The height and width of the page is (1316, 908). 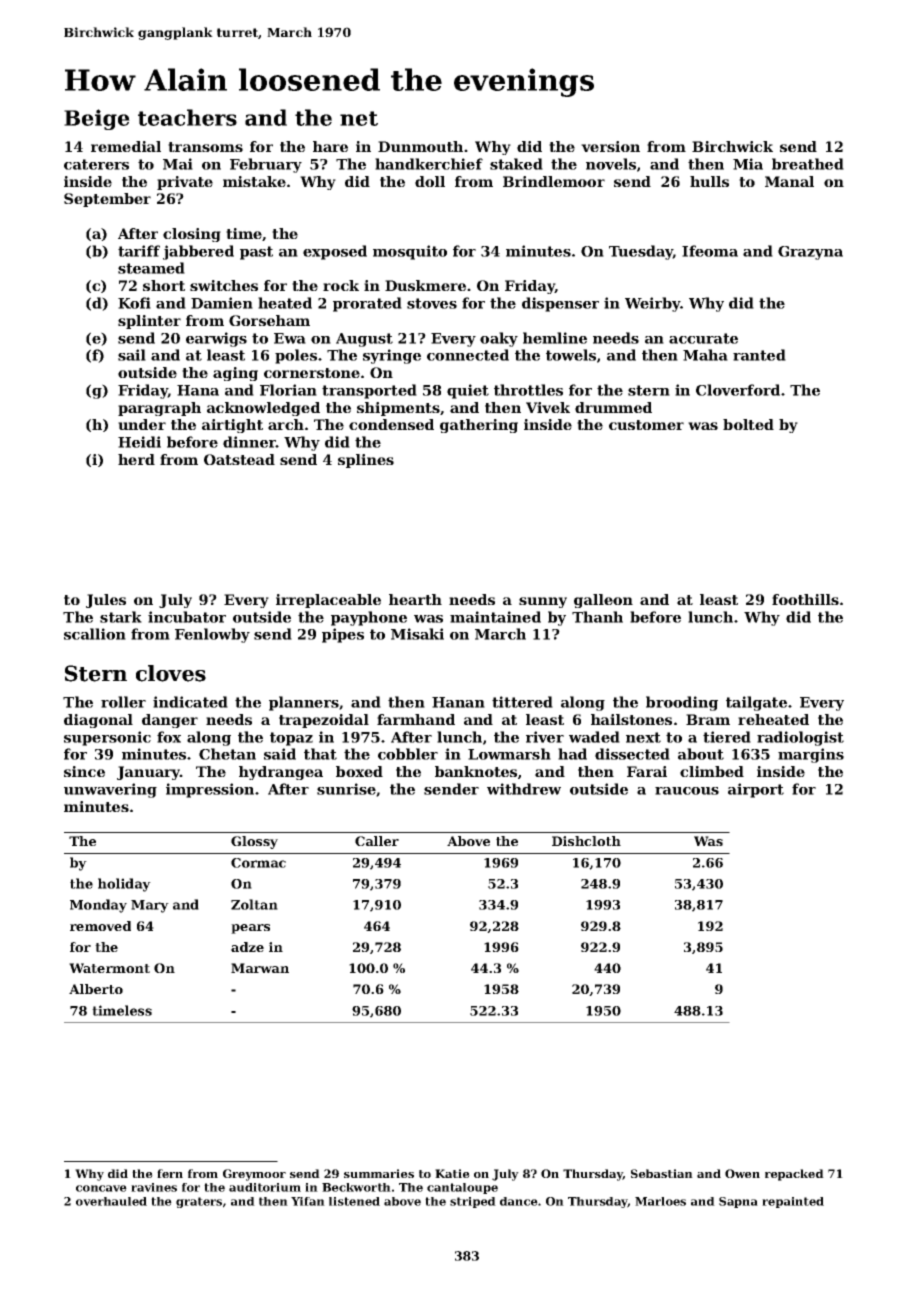 I want to click on radiologist, so click(x=800, y=738).
